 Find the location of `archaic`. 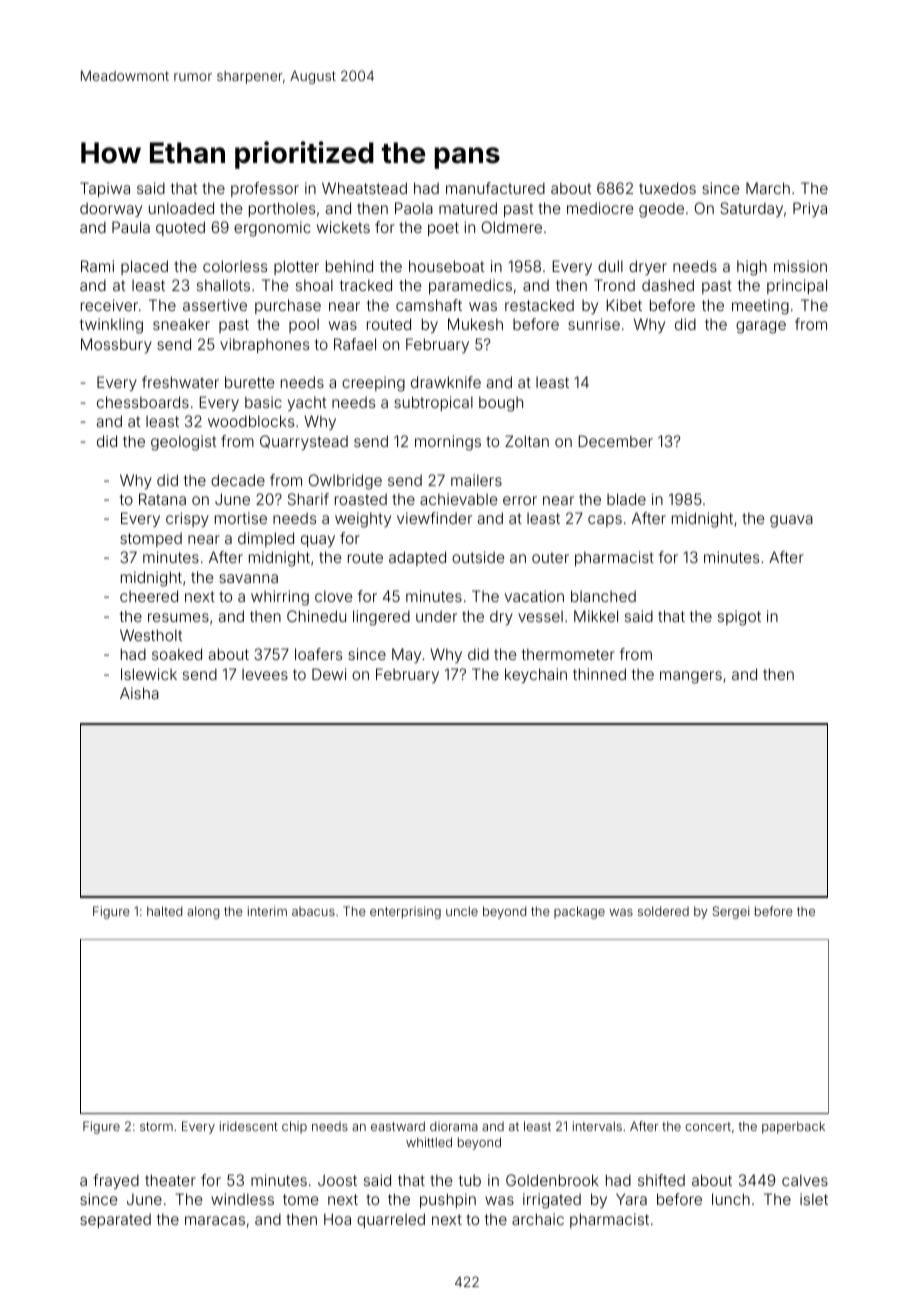

archaic is located at coordinates (538, 1219).
